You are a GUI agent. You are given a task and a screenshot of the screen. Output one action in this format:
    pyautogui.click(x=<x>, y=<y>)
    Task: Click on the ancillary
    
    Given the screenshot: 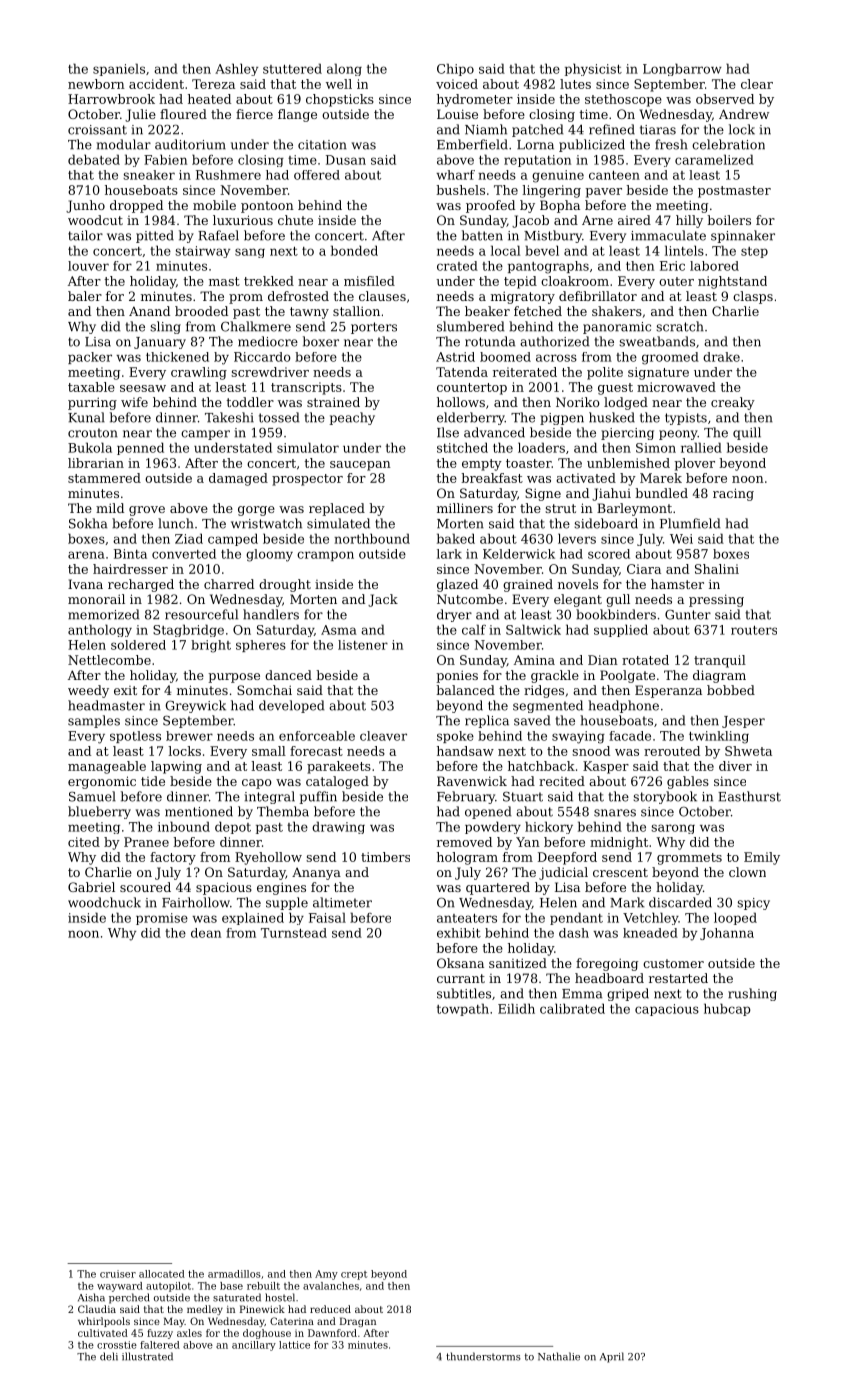 What is the action you would take?
    pyautogui.click(x=254, y=1346)
